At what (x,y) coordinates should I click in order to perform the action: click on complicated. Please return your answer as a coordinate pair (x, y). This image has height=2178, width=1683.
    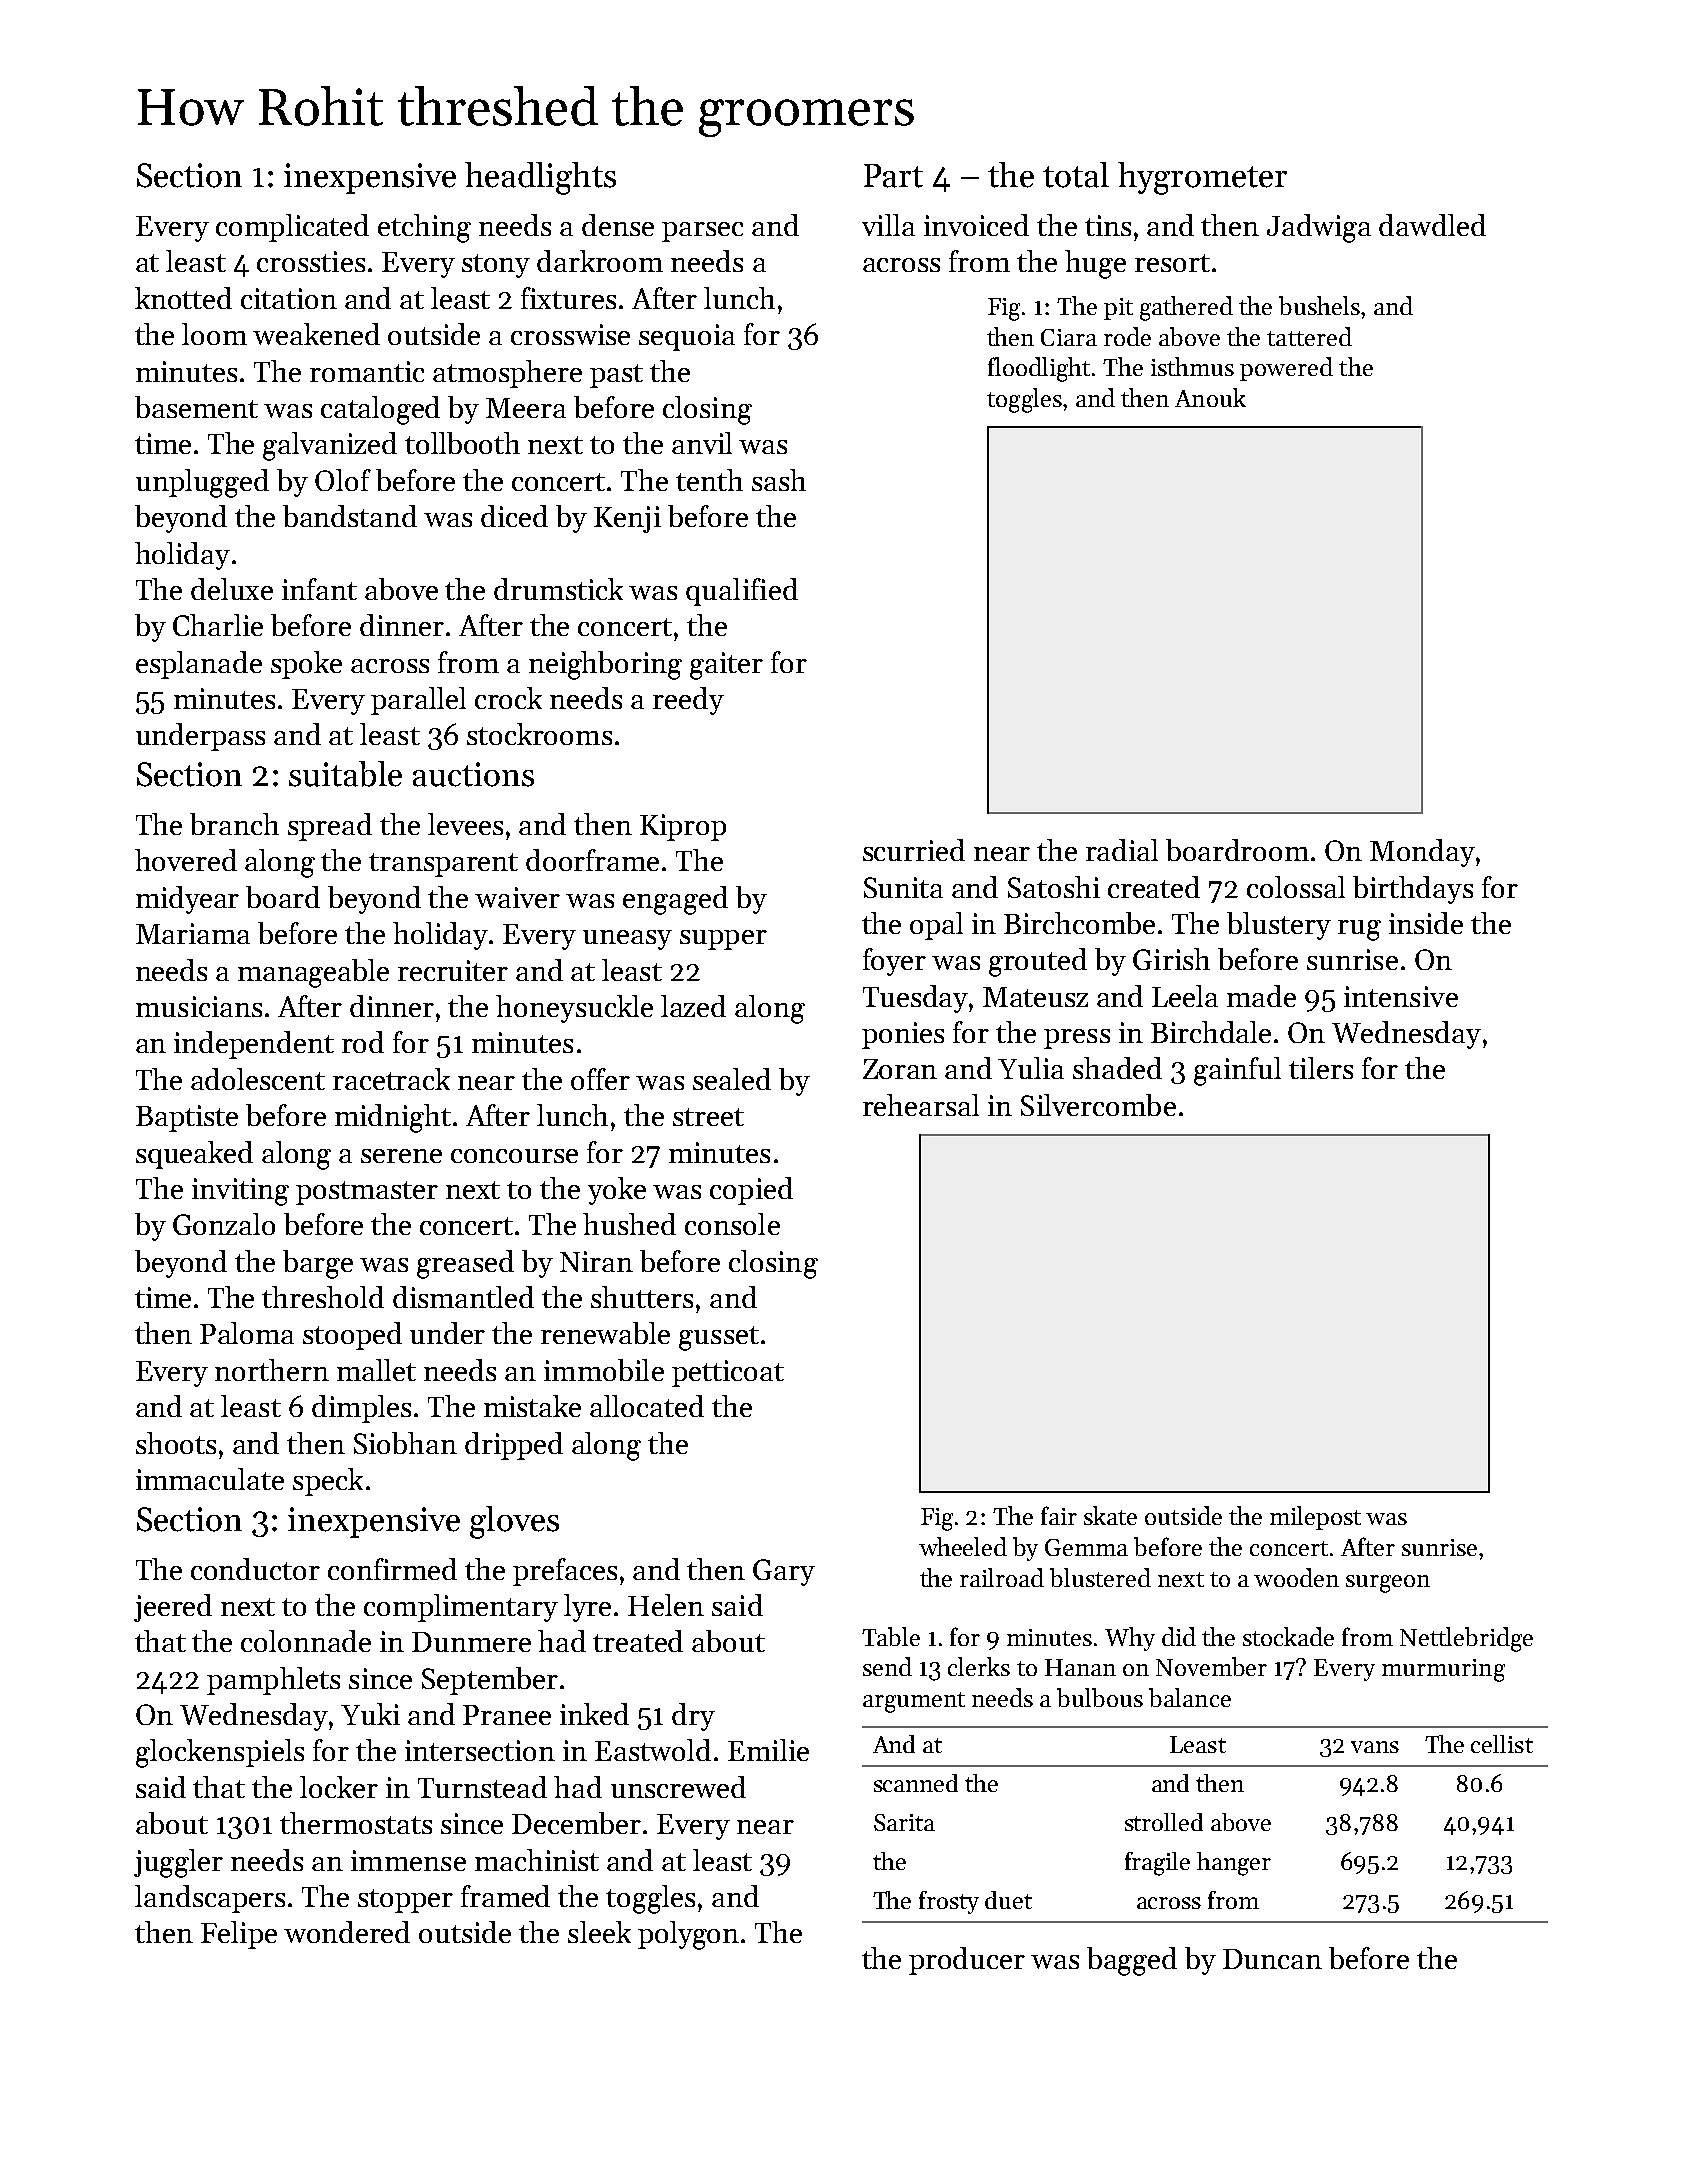
    Looking at the image, I should click on (292, 228).
